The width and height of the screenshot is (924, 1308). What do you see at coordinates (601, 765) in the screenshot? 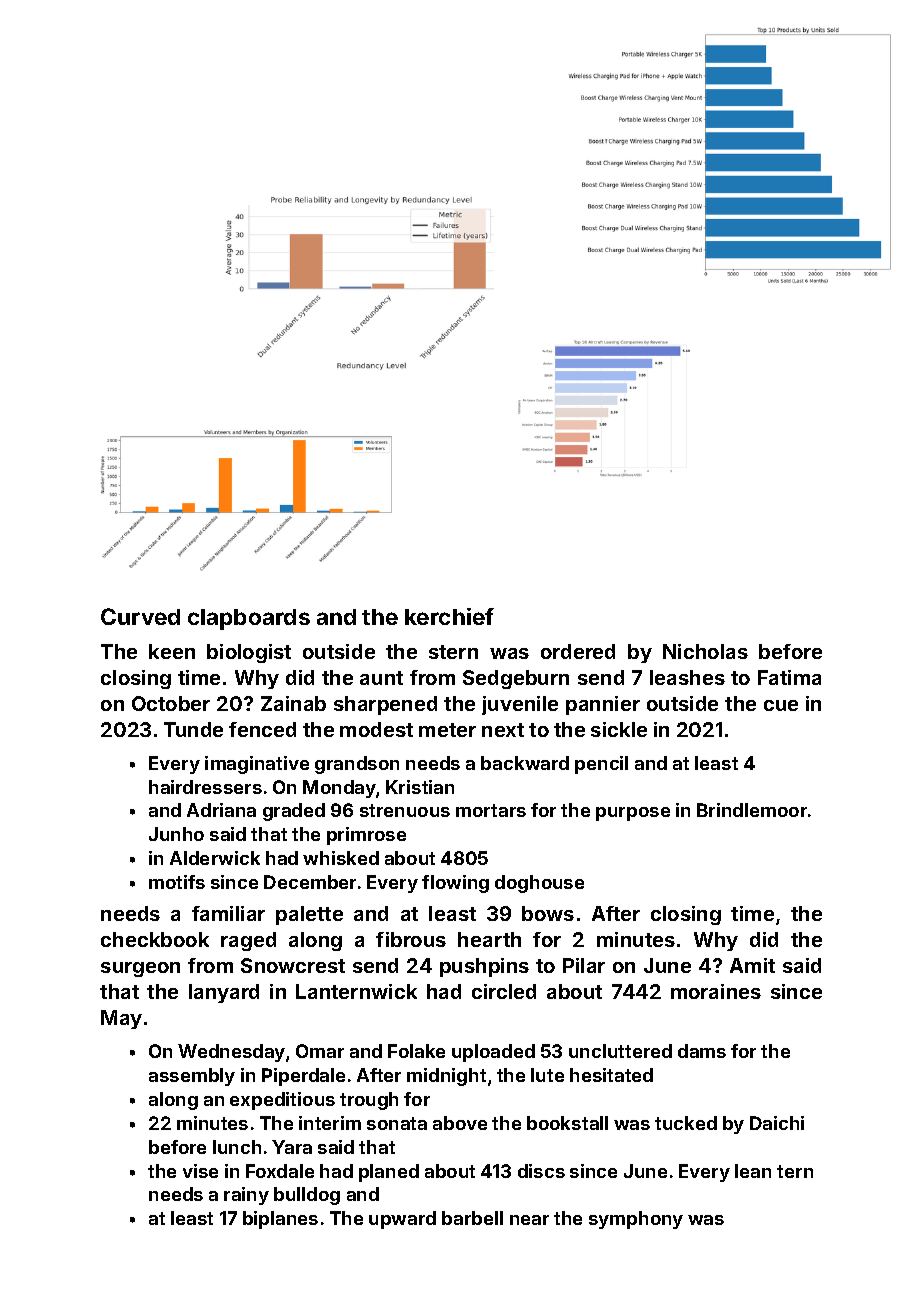
I see `pencil` at bounding box center [601, 765].
